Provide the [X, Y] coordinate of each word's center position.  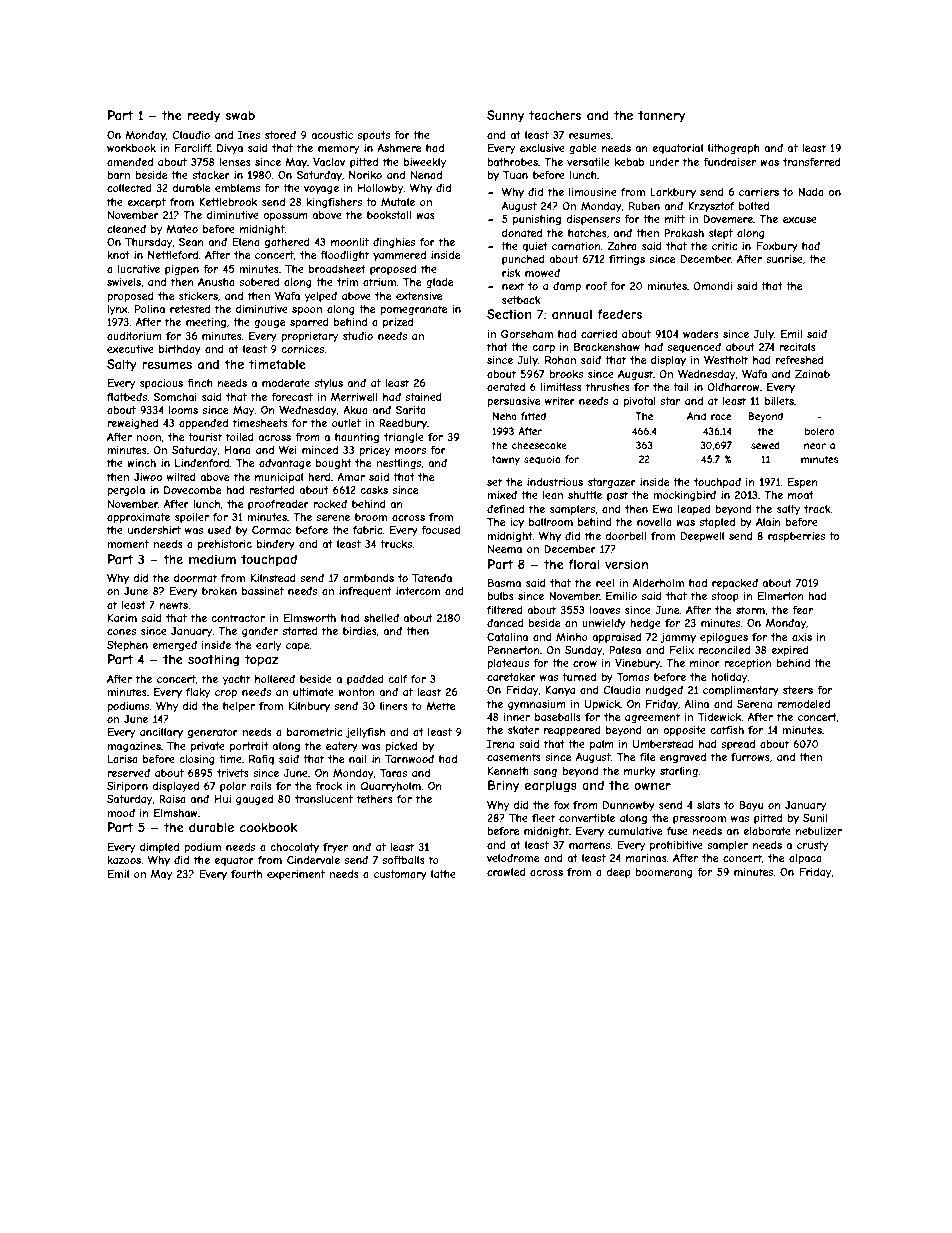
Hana [237, 450]
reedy [204, 116]
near [815, 446]
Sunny [505, 116]
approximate [138, 518]
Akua [355, 410]
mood [121, 813]
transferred [811, 162]
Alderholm [658, 583]
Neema [505, 549]
